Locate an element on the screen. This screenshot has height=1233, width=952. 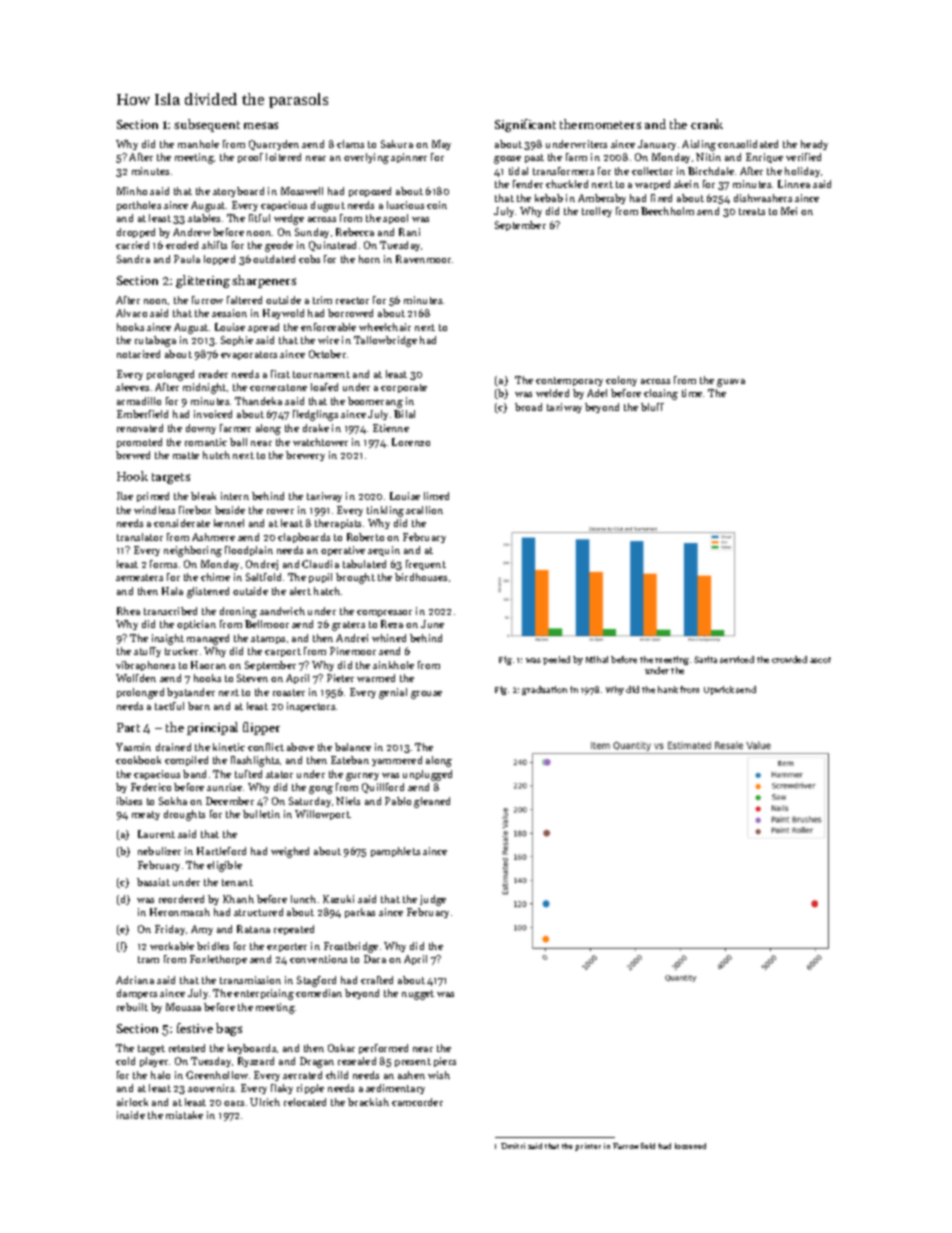
mistake is located at coordinates (184, 1115).
